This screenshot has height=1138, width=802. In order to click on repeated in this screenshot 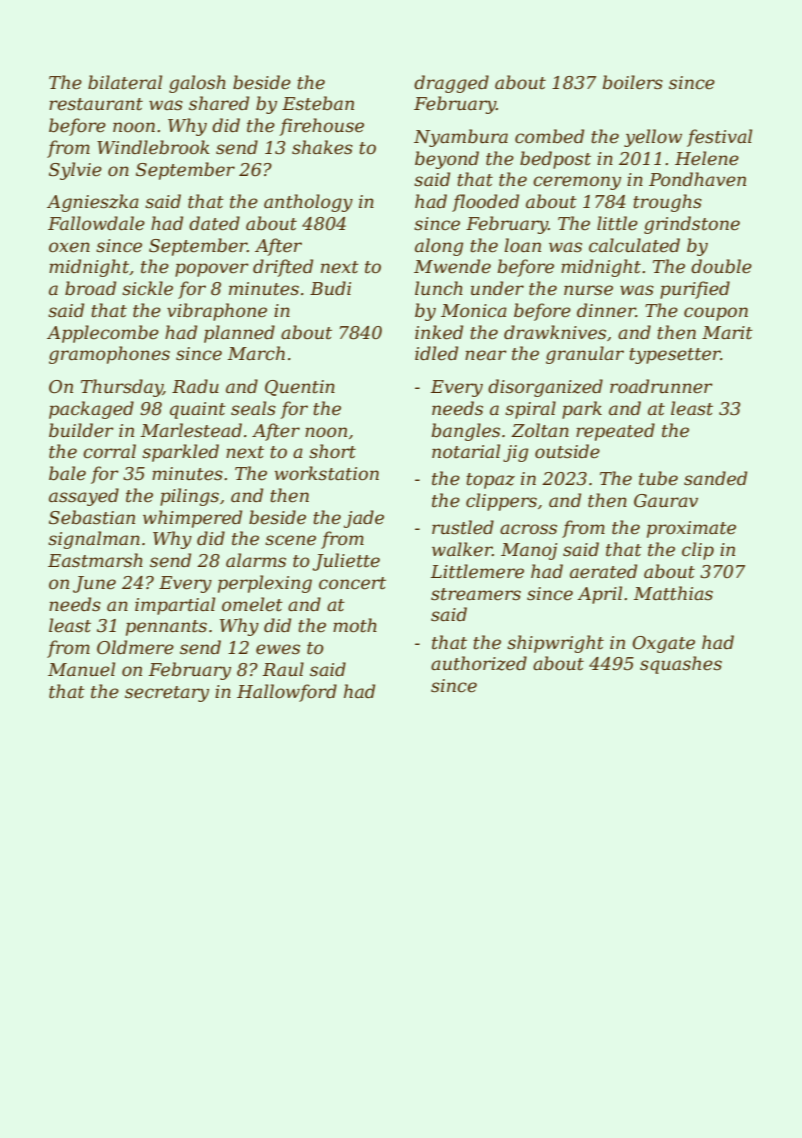, I will do `click(615, 432)`.
